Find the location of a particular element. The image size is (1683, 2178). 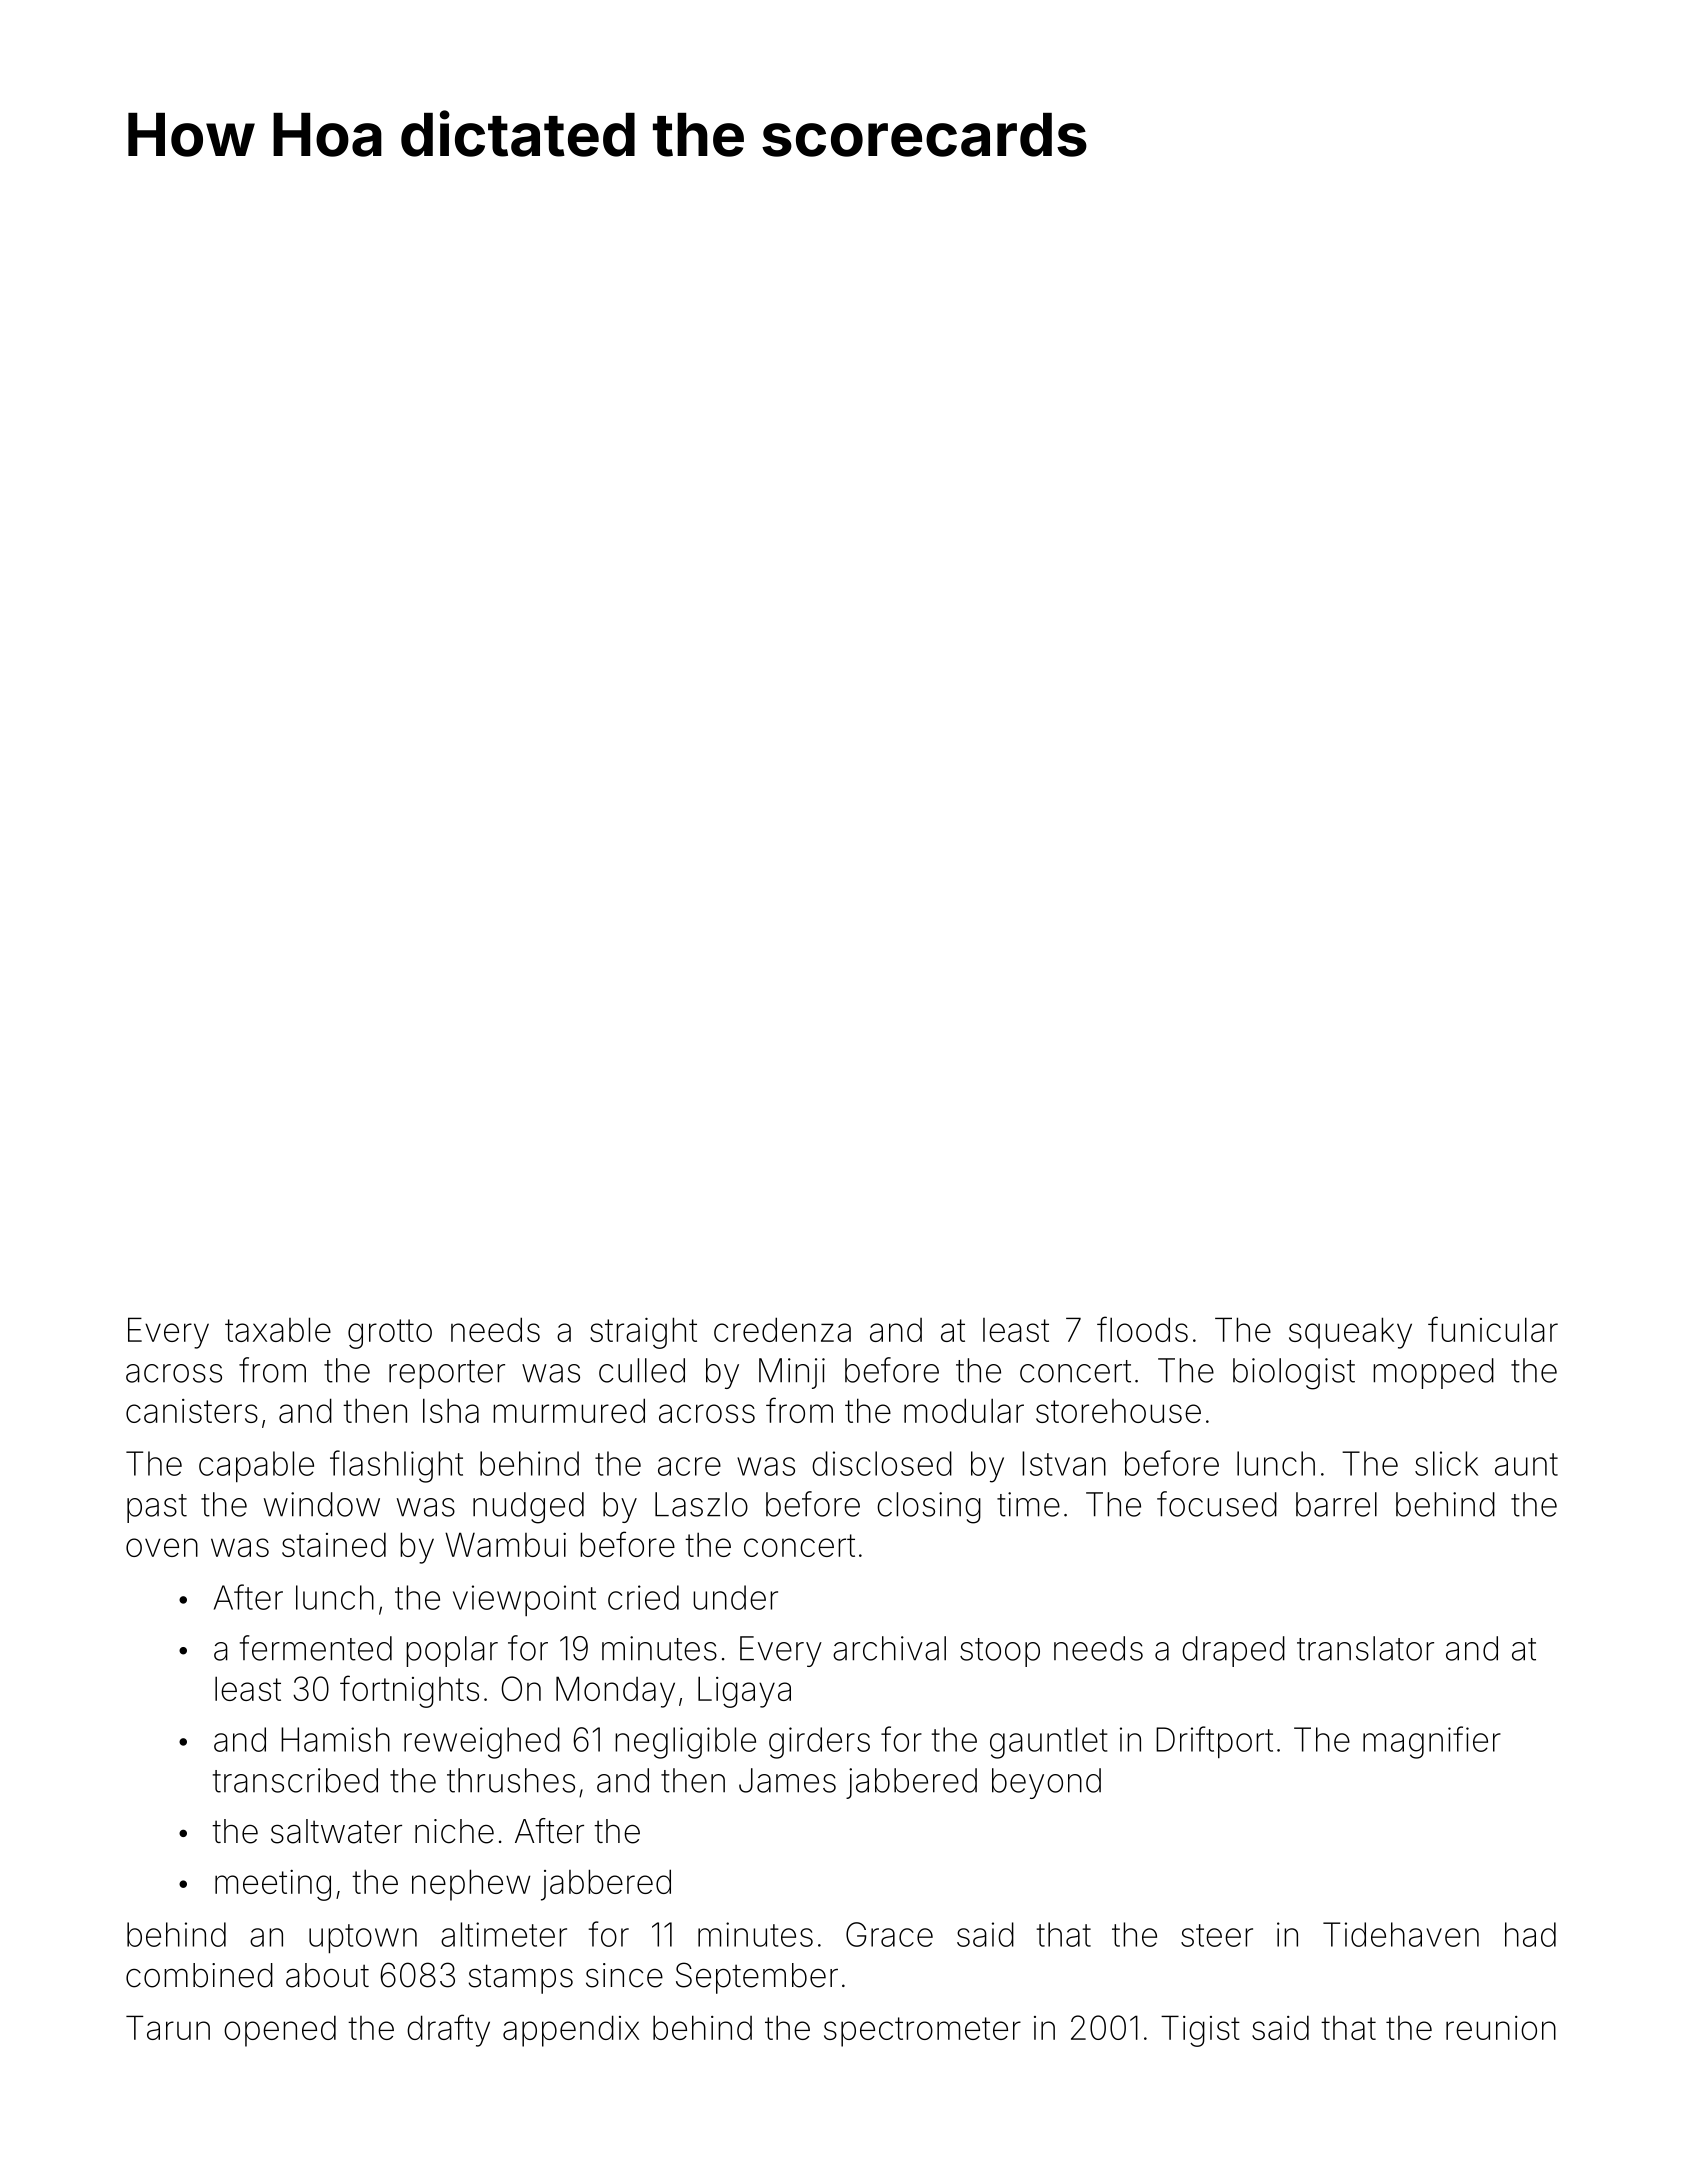

slick is located at coordinates (1446, 1463).
